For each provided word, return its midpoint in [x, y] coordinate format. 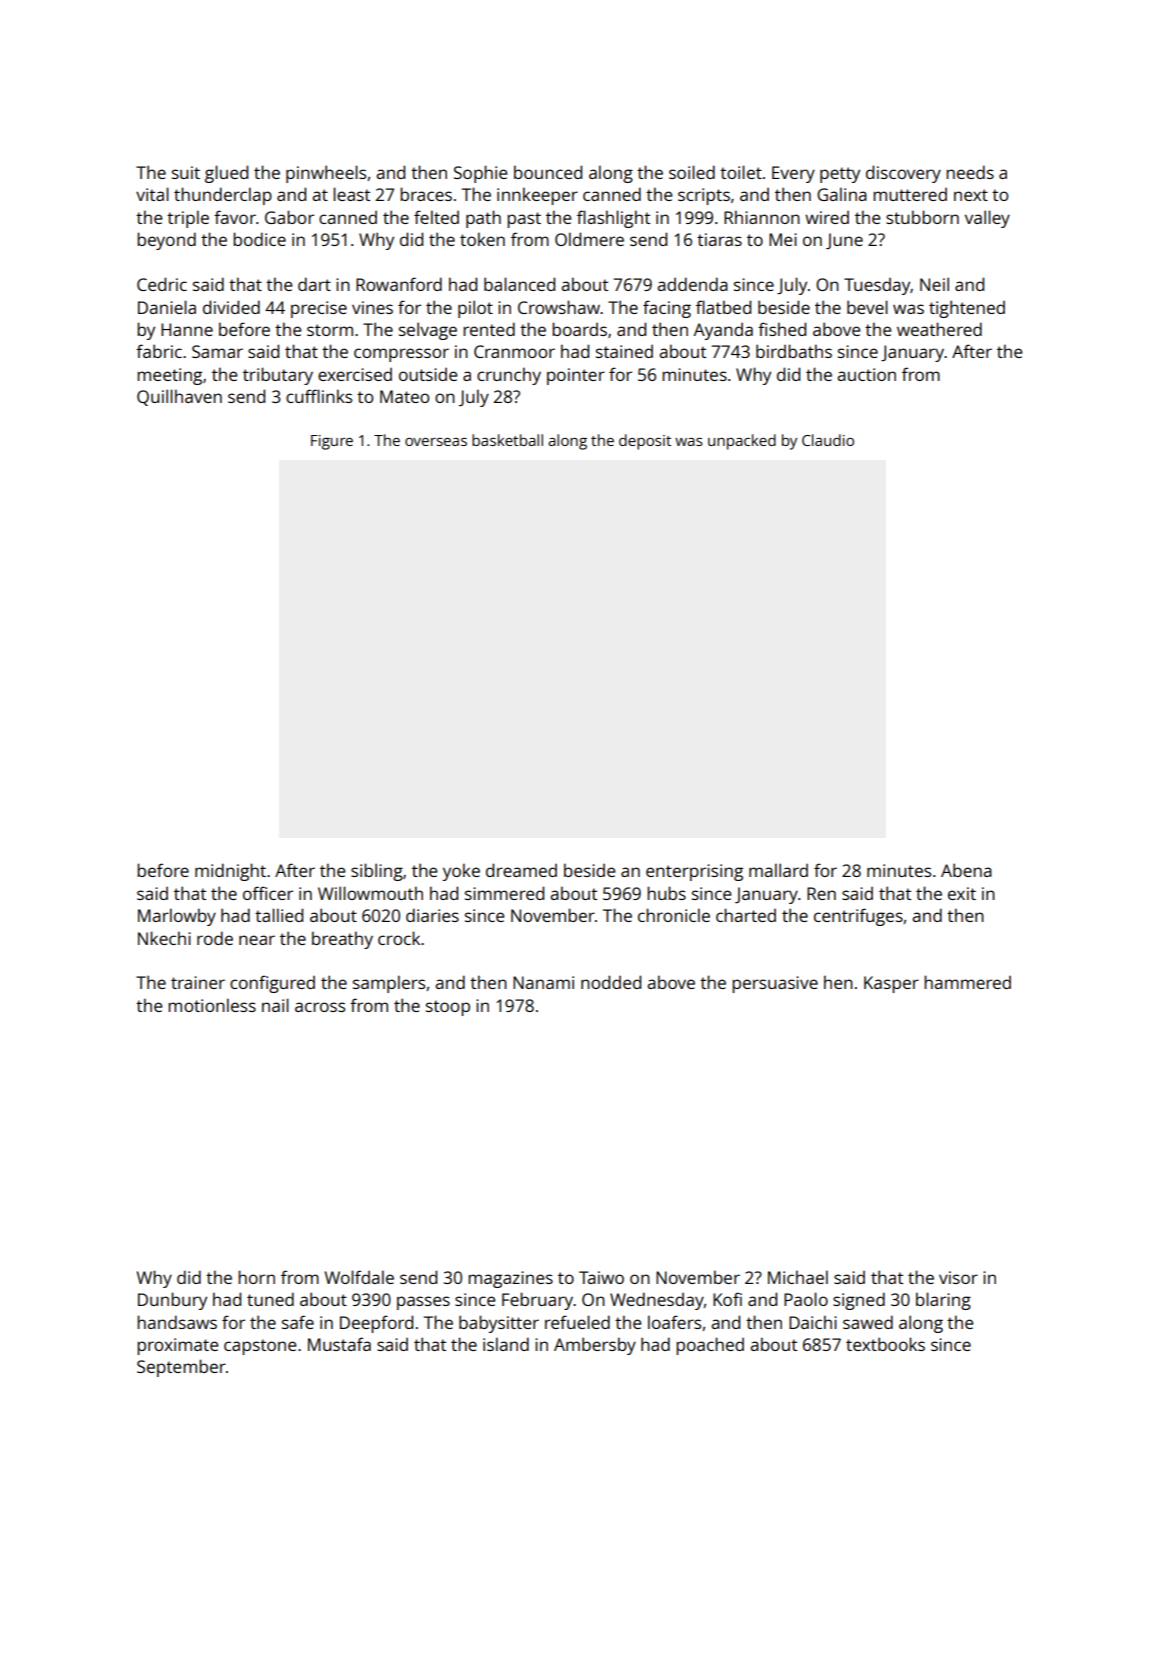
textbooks [885, 1344]
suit [186, 172]
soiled [692, 172]
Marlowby [177, 917]
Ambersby [595, 1346]
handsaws [177, 1322]
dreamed [521, 870]
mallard [778, 870]
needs [970, 172]
